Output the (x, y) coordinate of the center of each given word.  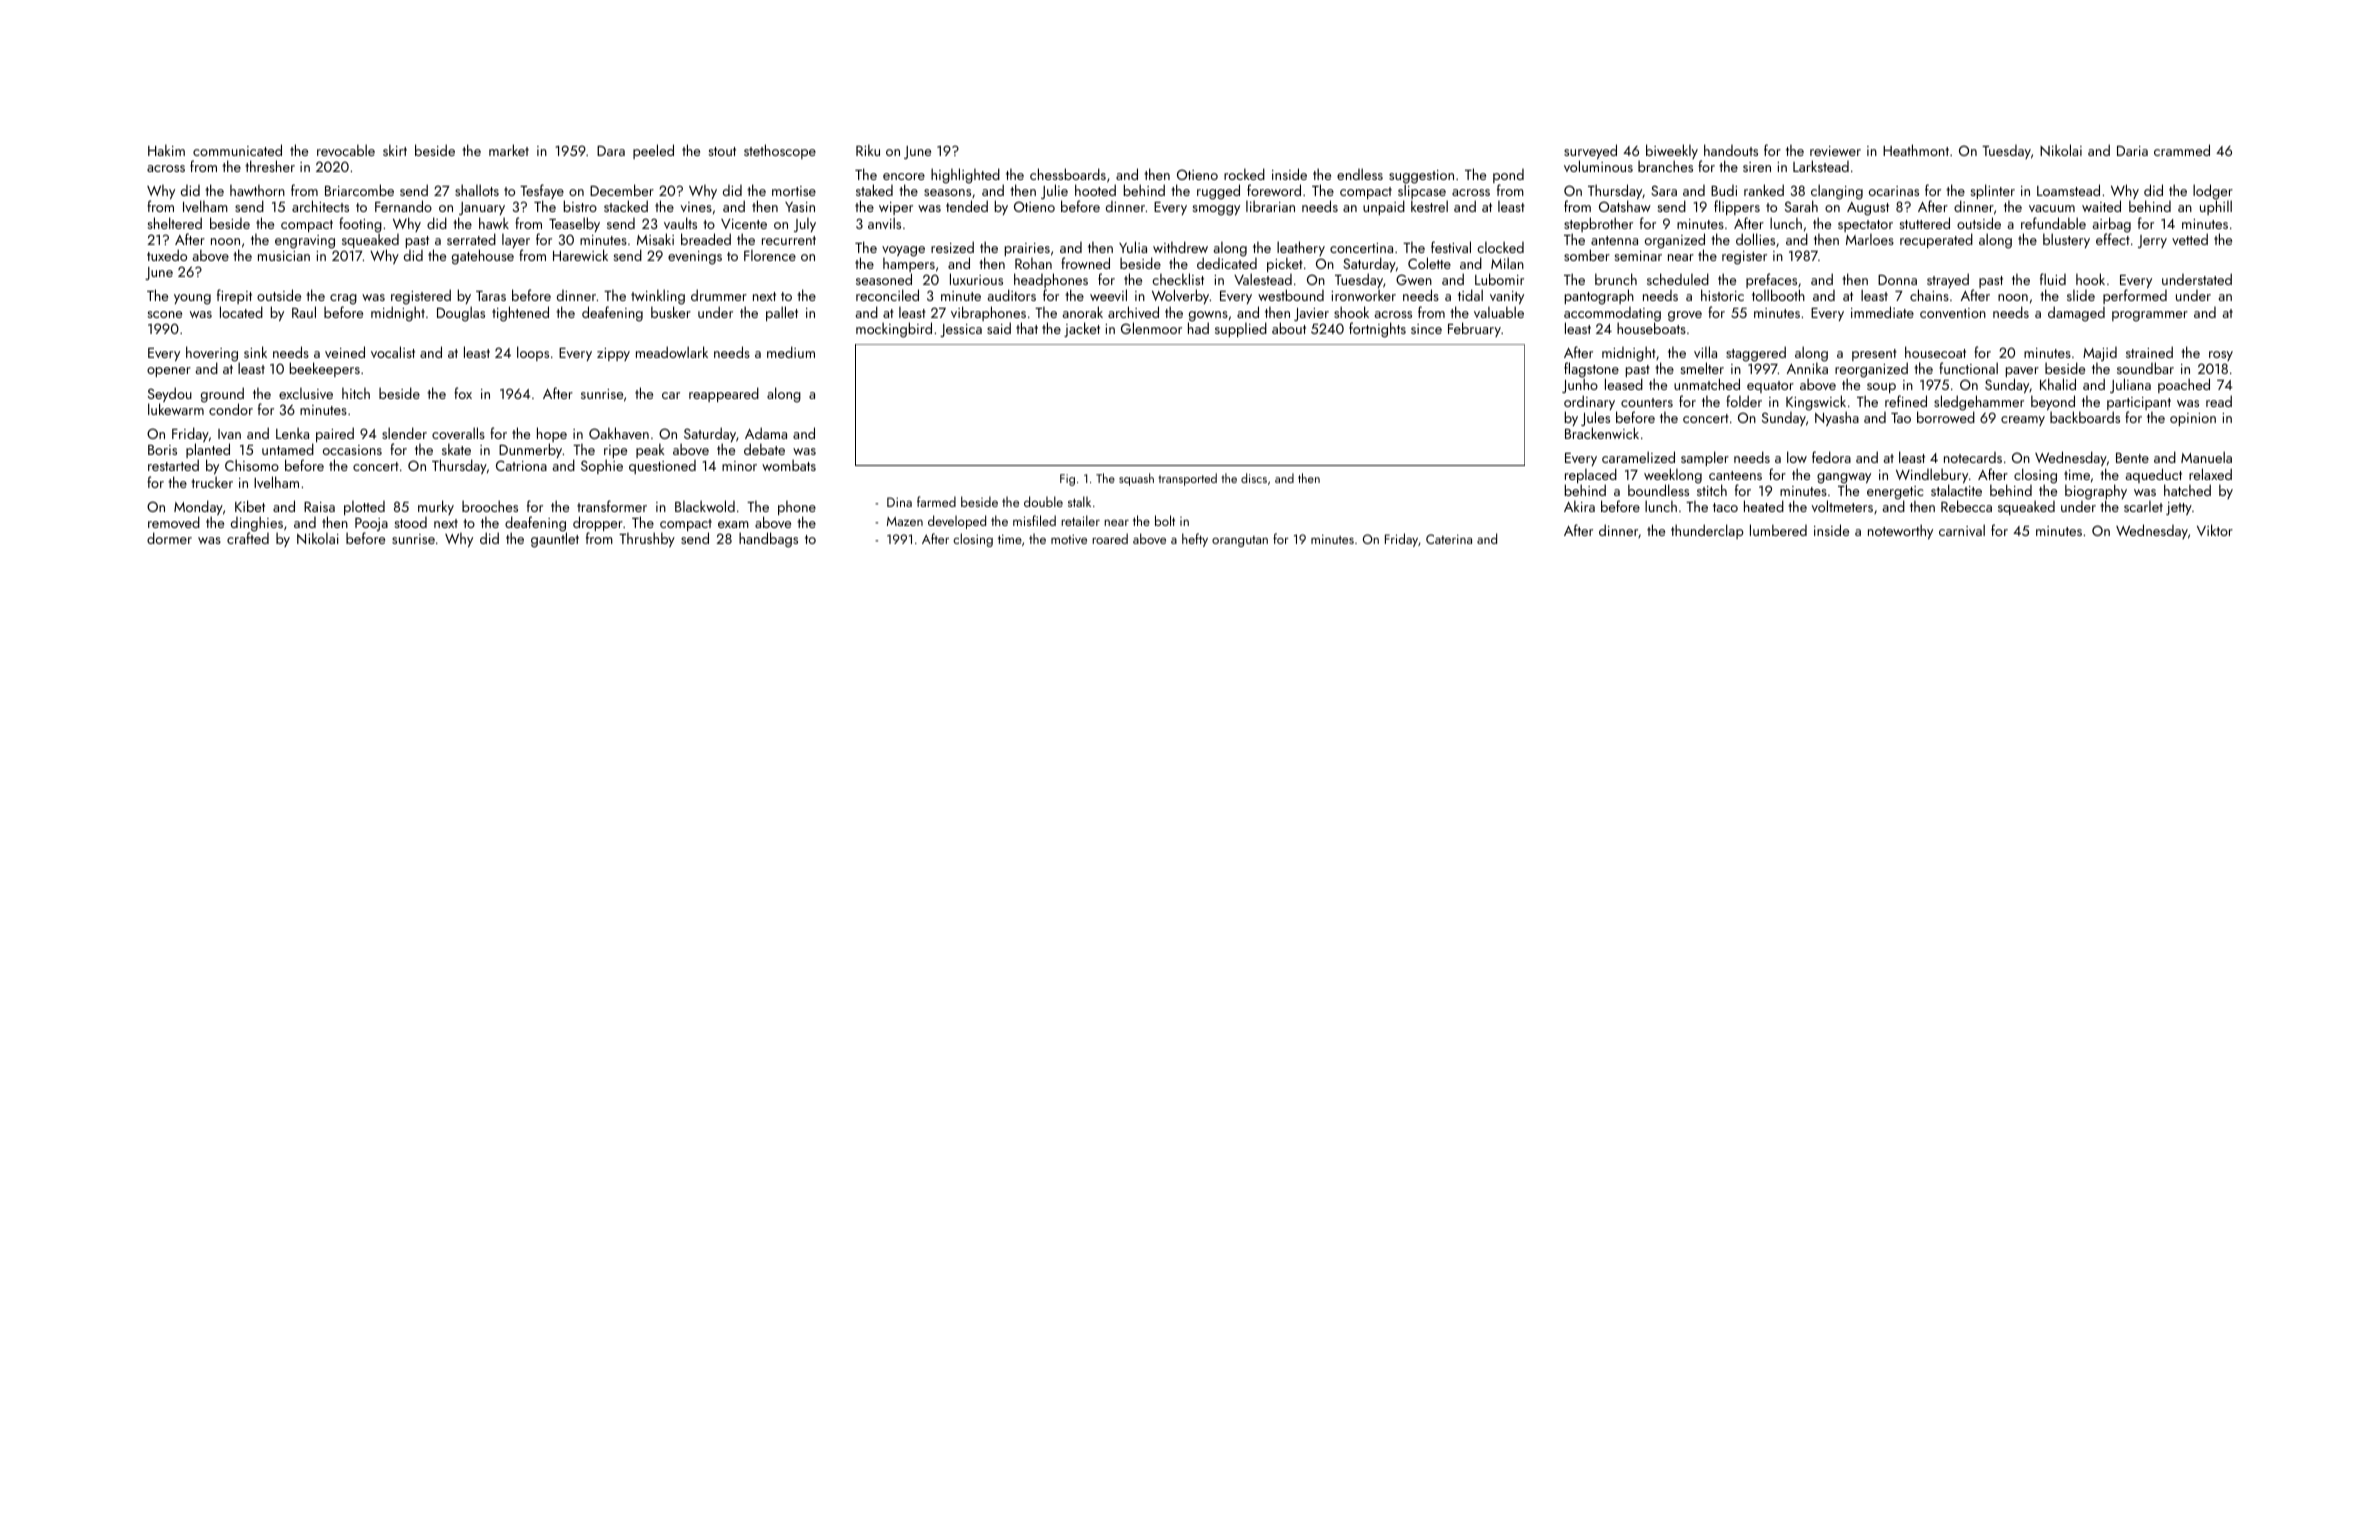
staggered (1756, 354)
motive (1069, 539)
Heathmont (1916, 150)
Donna (1897, 280)
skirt (395, 150)
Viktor (2215, 530)
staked (874, 190)
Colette (1429, 263)
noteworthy (1900, 531)
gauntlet (555, 540)
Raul (304, 312)
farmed (936, 501)
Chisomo (252, 465)
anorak (1083, 312)
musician (284, 256)
